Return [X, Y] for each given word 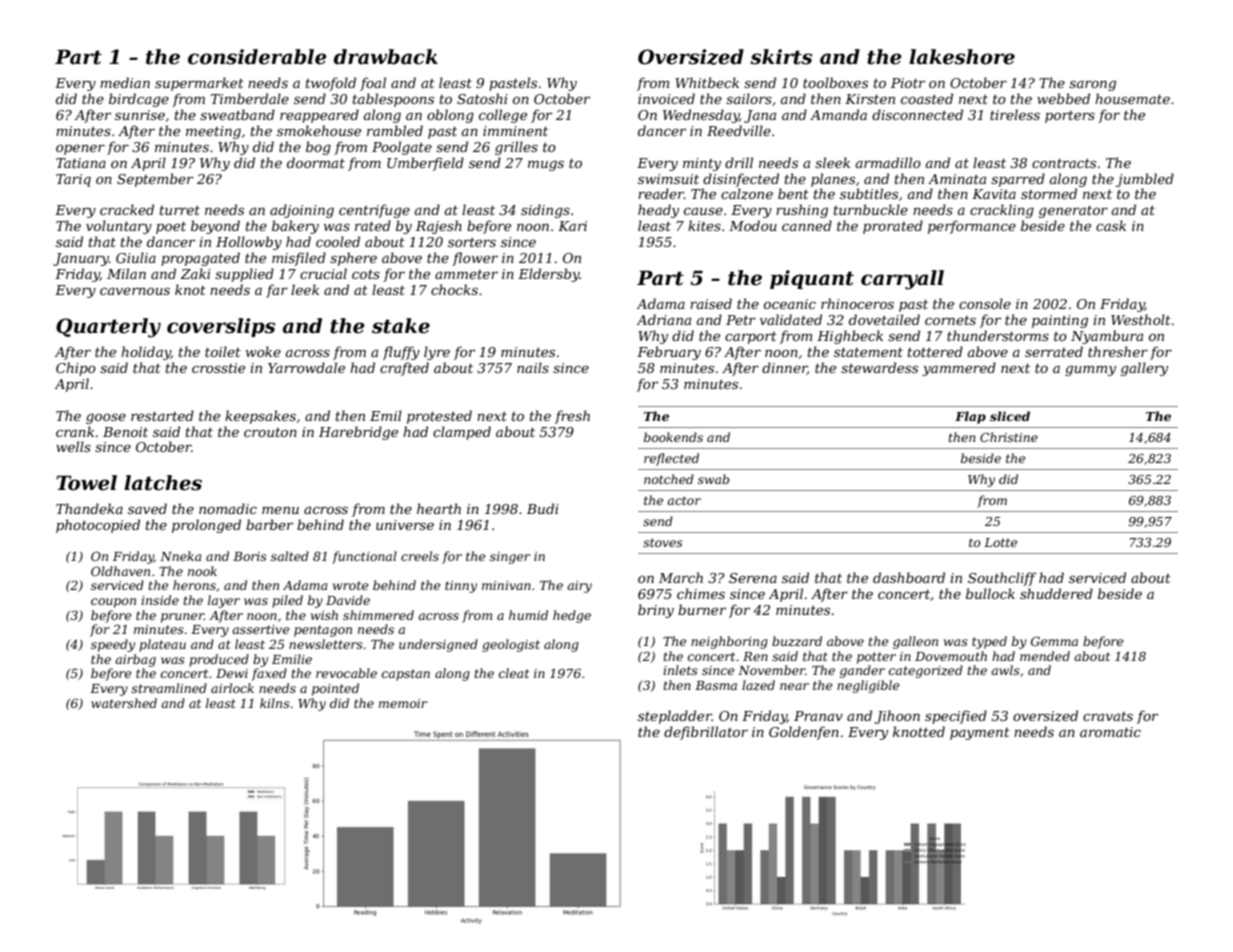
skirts [781, 57]
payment [980, 734]
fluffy [401, 353]
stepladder [675, 717]
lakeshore [962, 57]
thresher [1118, 351]
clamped [462, 433]
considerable [257, 57]
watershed [124, 703]
